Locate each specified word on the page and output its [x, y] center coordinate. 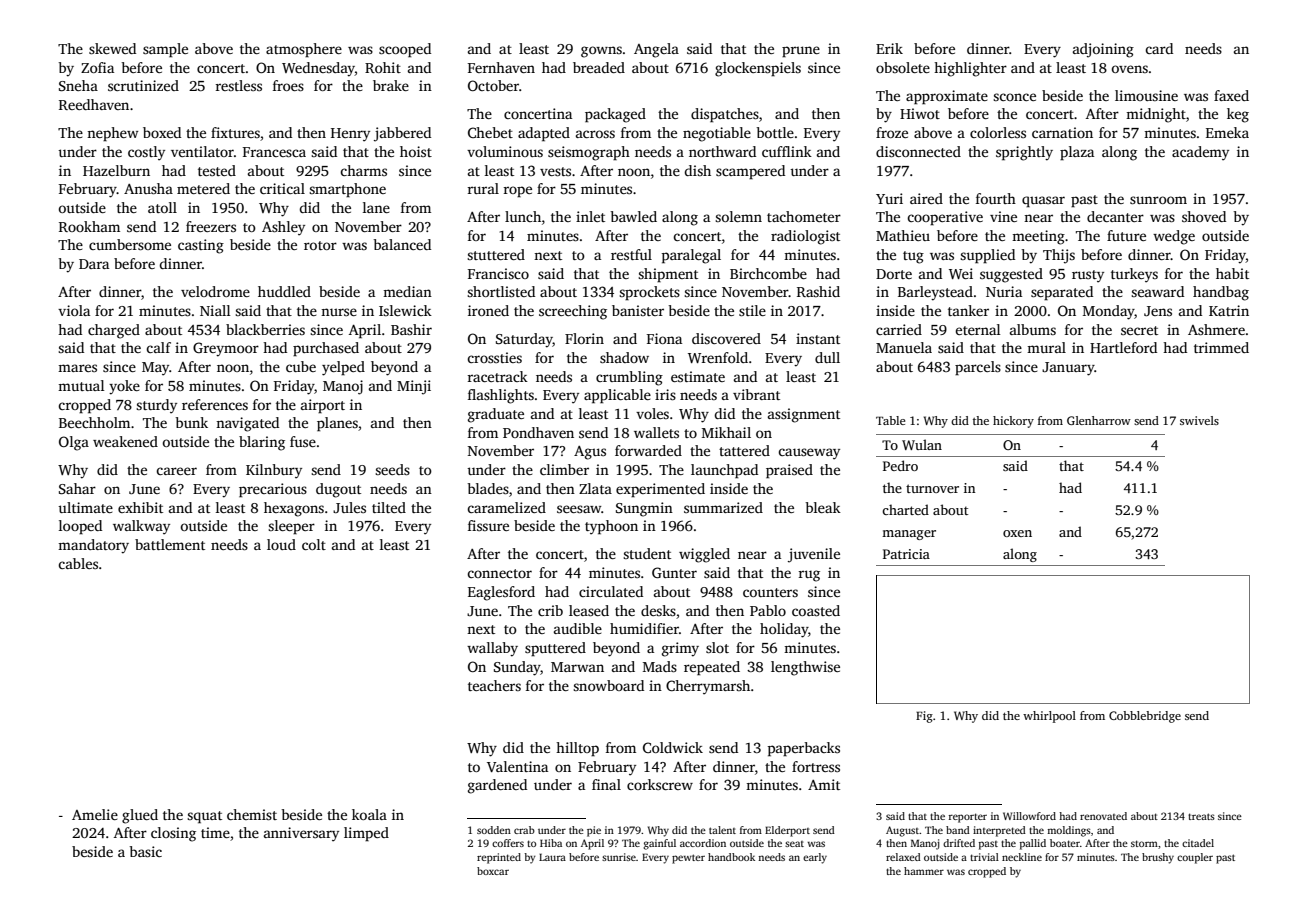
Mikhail [726, 432]
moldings [1069, 831]
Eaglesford [501, 593]
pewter [688, 859]
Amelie [95, 814]
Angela [656, 50]
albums [1033, 329]
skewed [112, 48]
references [215, 404]
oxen [1017, 533]
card [1159, 48]
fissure [488, 525]
